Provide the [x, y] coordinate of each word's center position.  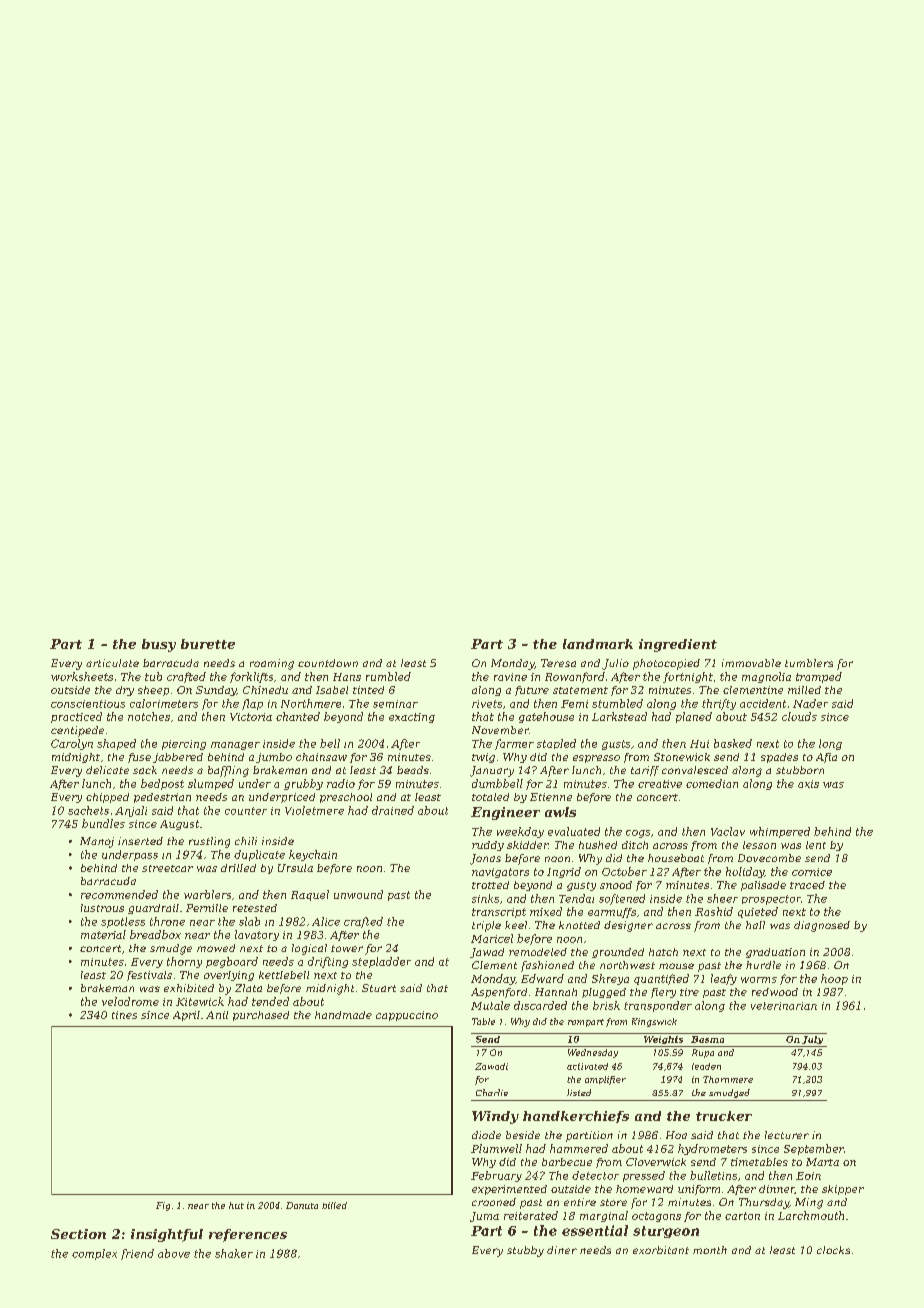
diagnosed [822, 926]
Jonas [485, 859]
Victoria [251, 717]
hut [236, 1205]
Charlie [492, 1092]
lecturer [787, 1135]
